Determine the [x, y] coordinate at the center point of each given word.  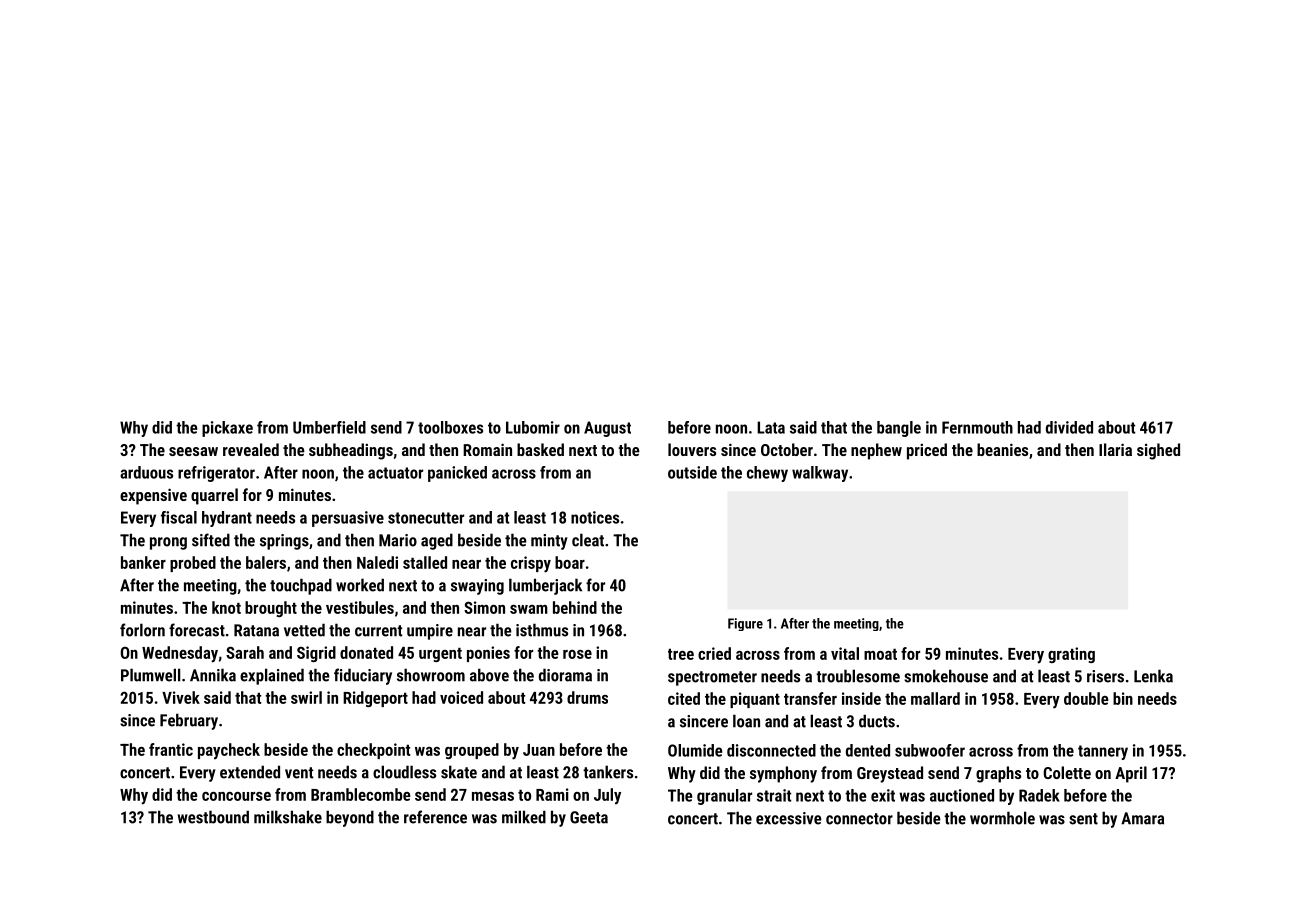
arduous [146, 472]
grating [1071, 655]
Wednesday [180, 654]
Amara [1142, 818]
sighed [1158, 451]
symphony [783, 774]
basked [540, 449]
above [489, 675]
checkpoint [374, 751]
